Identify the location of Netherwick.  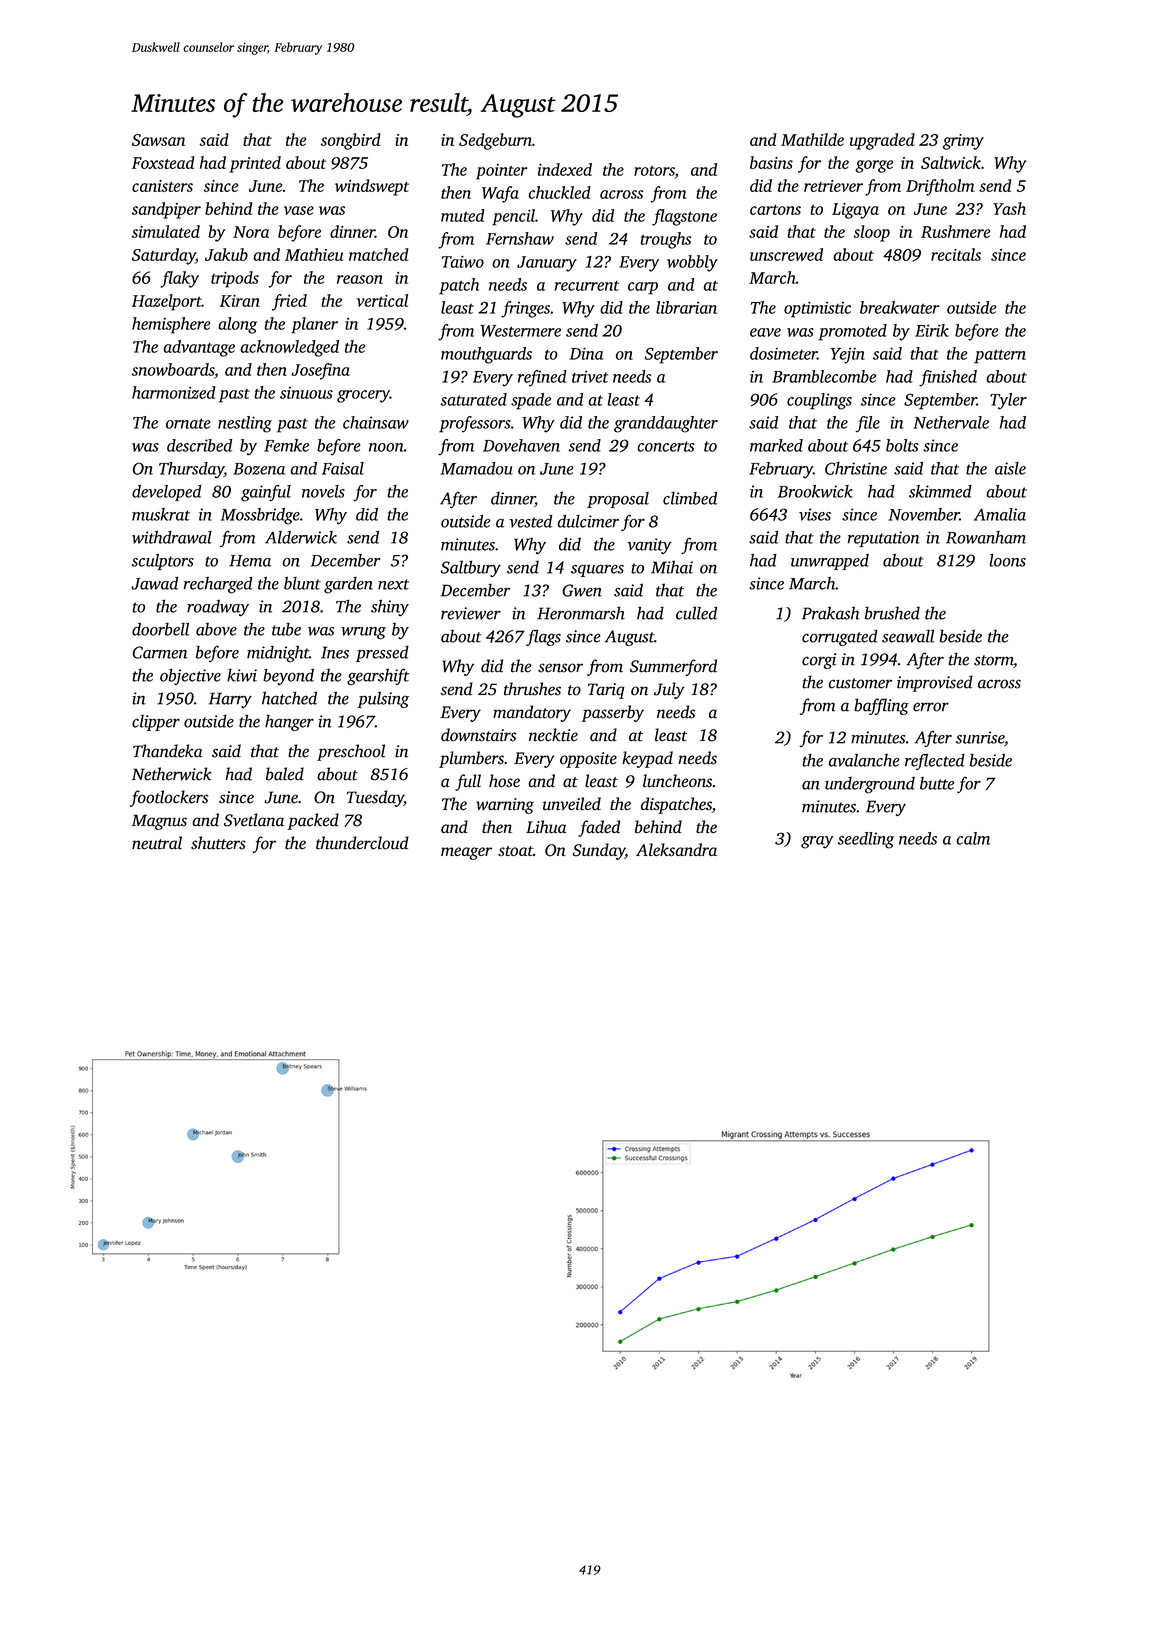
(172, 774).
